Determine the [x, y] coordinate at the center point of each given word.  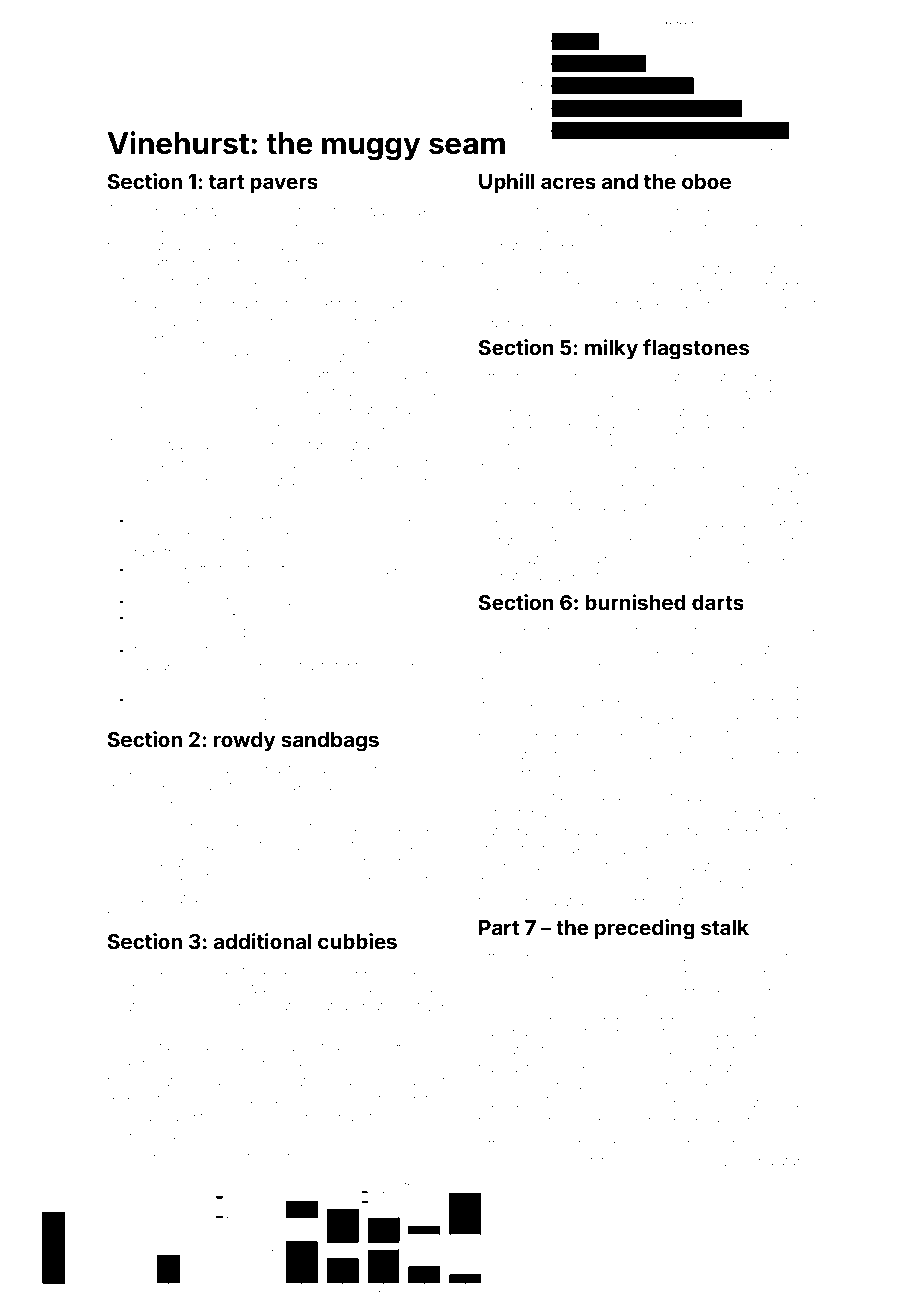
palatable [787, 1162]
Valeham [741, 1031]
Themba [658, 446]
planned [348, 1048]
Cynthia [132, 305]
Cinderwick [624, 303]
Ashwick [355, 1156]
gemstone [242, 1158]
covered [240, 898]
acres [568, 183]
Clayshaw [511, 560]
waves [297, 482]
